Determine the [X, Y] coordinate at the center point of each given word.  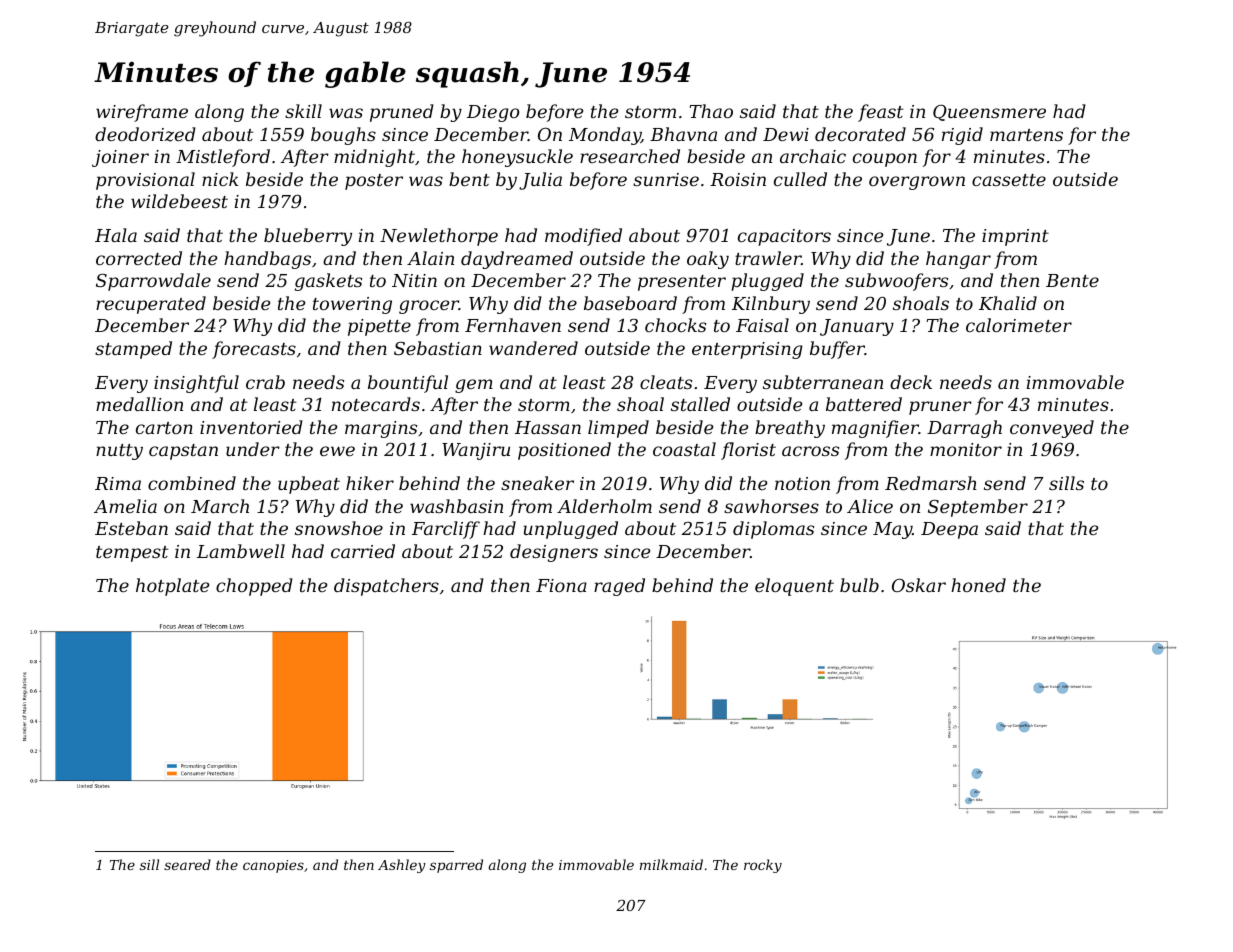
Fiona [561, 585]
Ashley [402, 866]
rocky [763, 866]
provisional [145, 181]
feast [880, 113]
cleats [666, 382]
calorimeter [1019, 325]
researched [630, 156]
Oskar [919, 585]
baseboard [630, 303]
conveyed [1052, 429]
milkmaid [671, 864]
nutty [119, 452]
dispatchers [386, 587]
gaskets [328, 282]
